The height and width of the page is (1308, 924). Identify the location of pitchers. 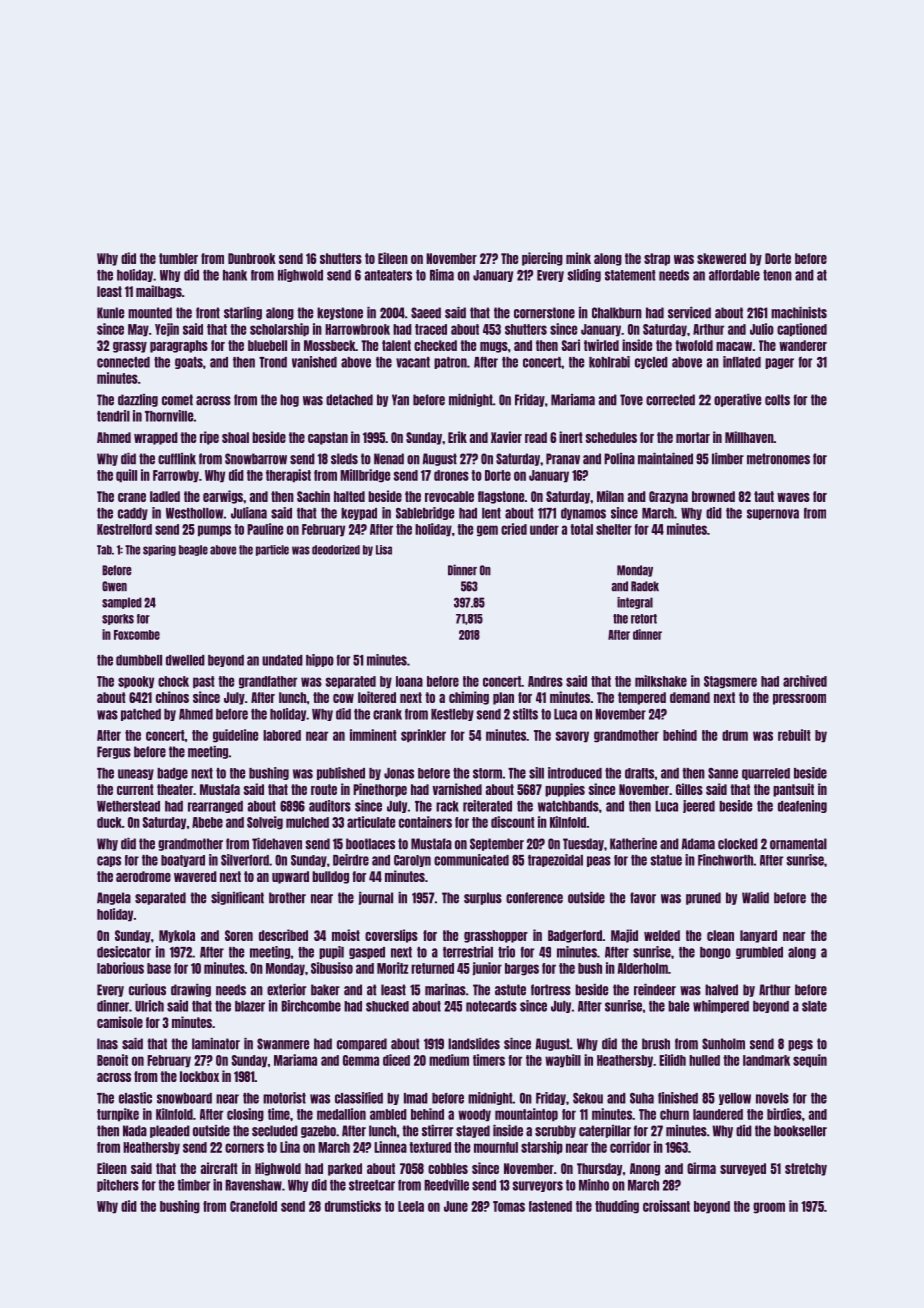
(118, 1185).
